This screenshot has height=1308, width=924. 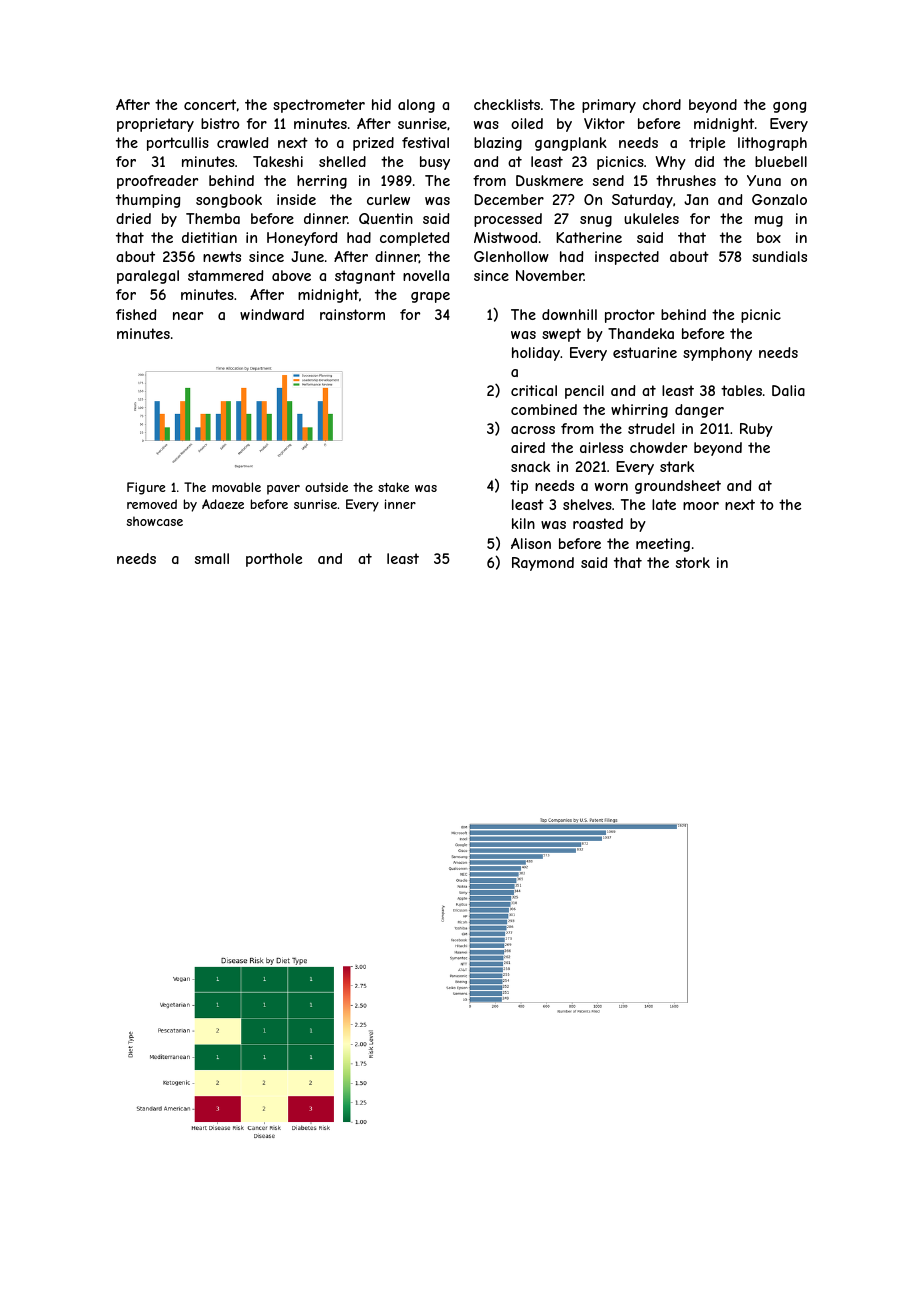 What do you see at coordinates (212, 558) in the screenshot?
I see `small` at bounding box center [212, 558].
